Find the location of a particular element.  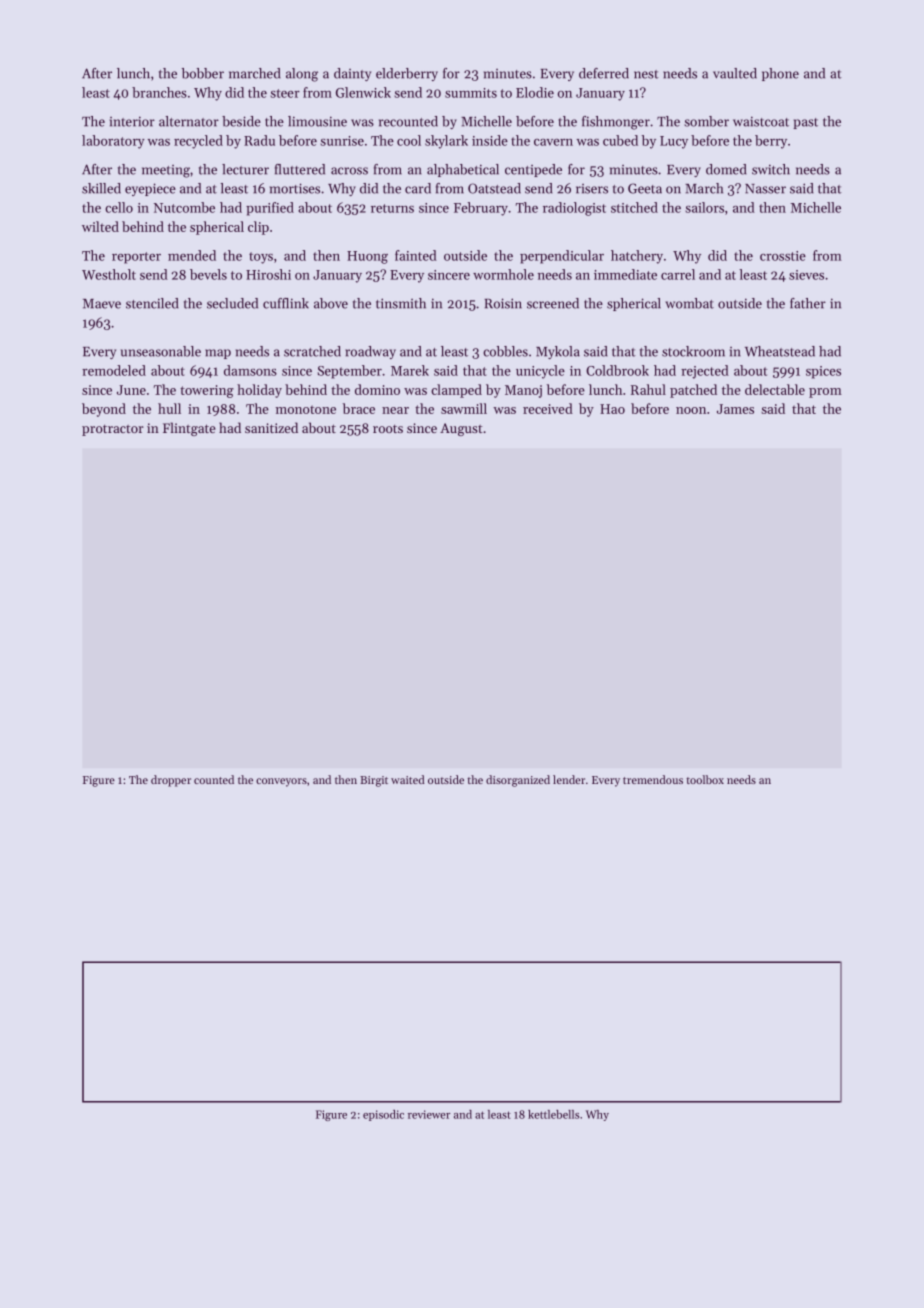

conveyors is located at coordinates (281, 782).
